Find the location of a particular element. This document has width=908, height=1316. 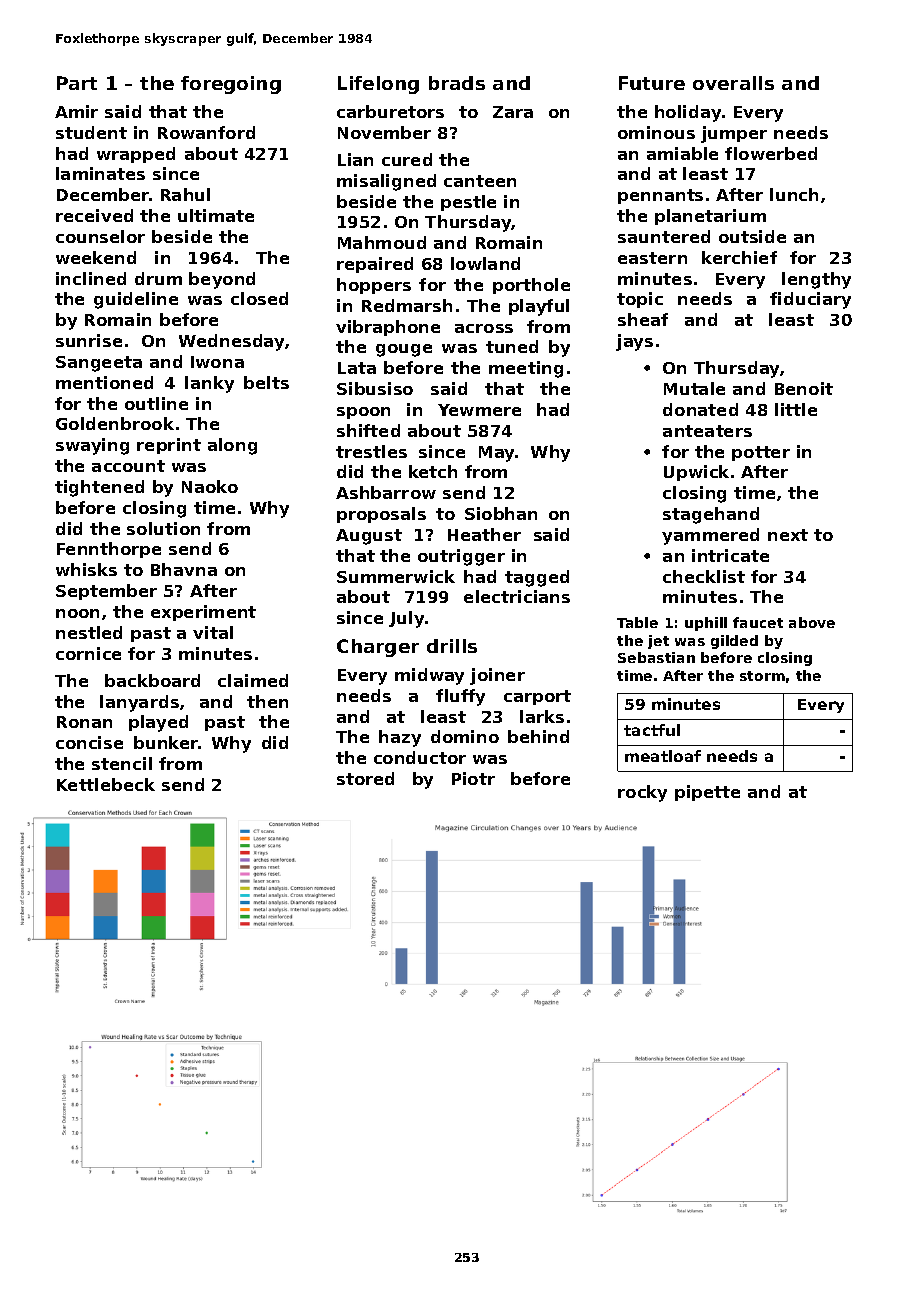

lunch is located at coordinates (794, 194).
